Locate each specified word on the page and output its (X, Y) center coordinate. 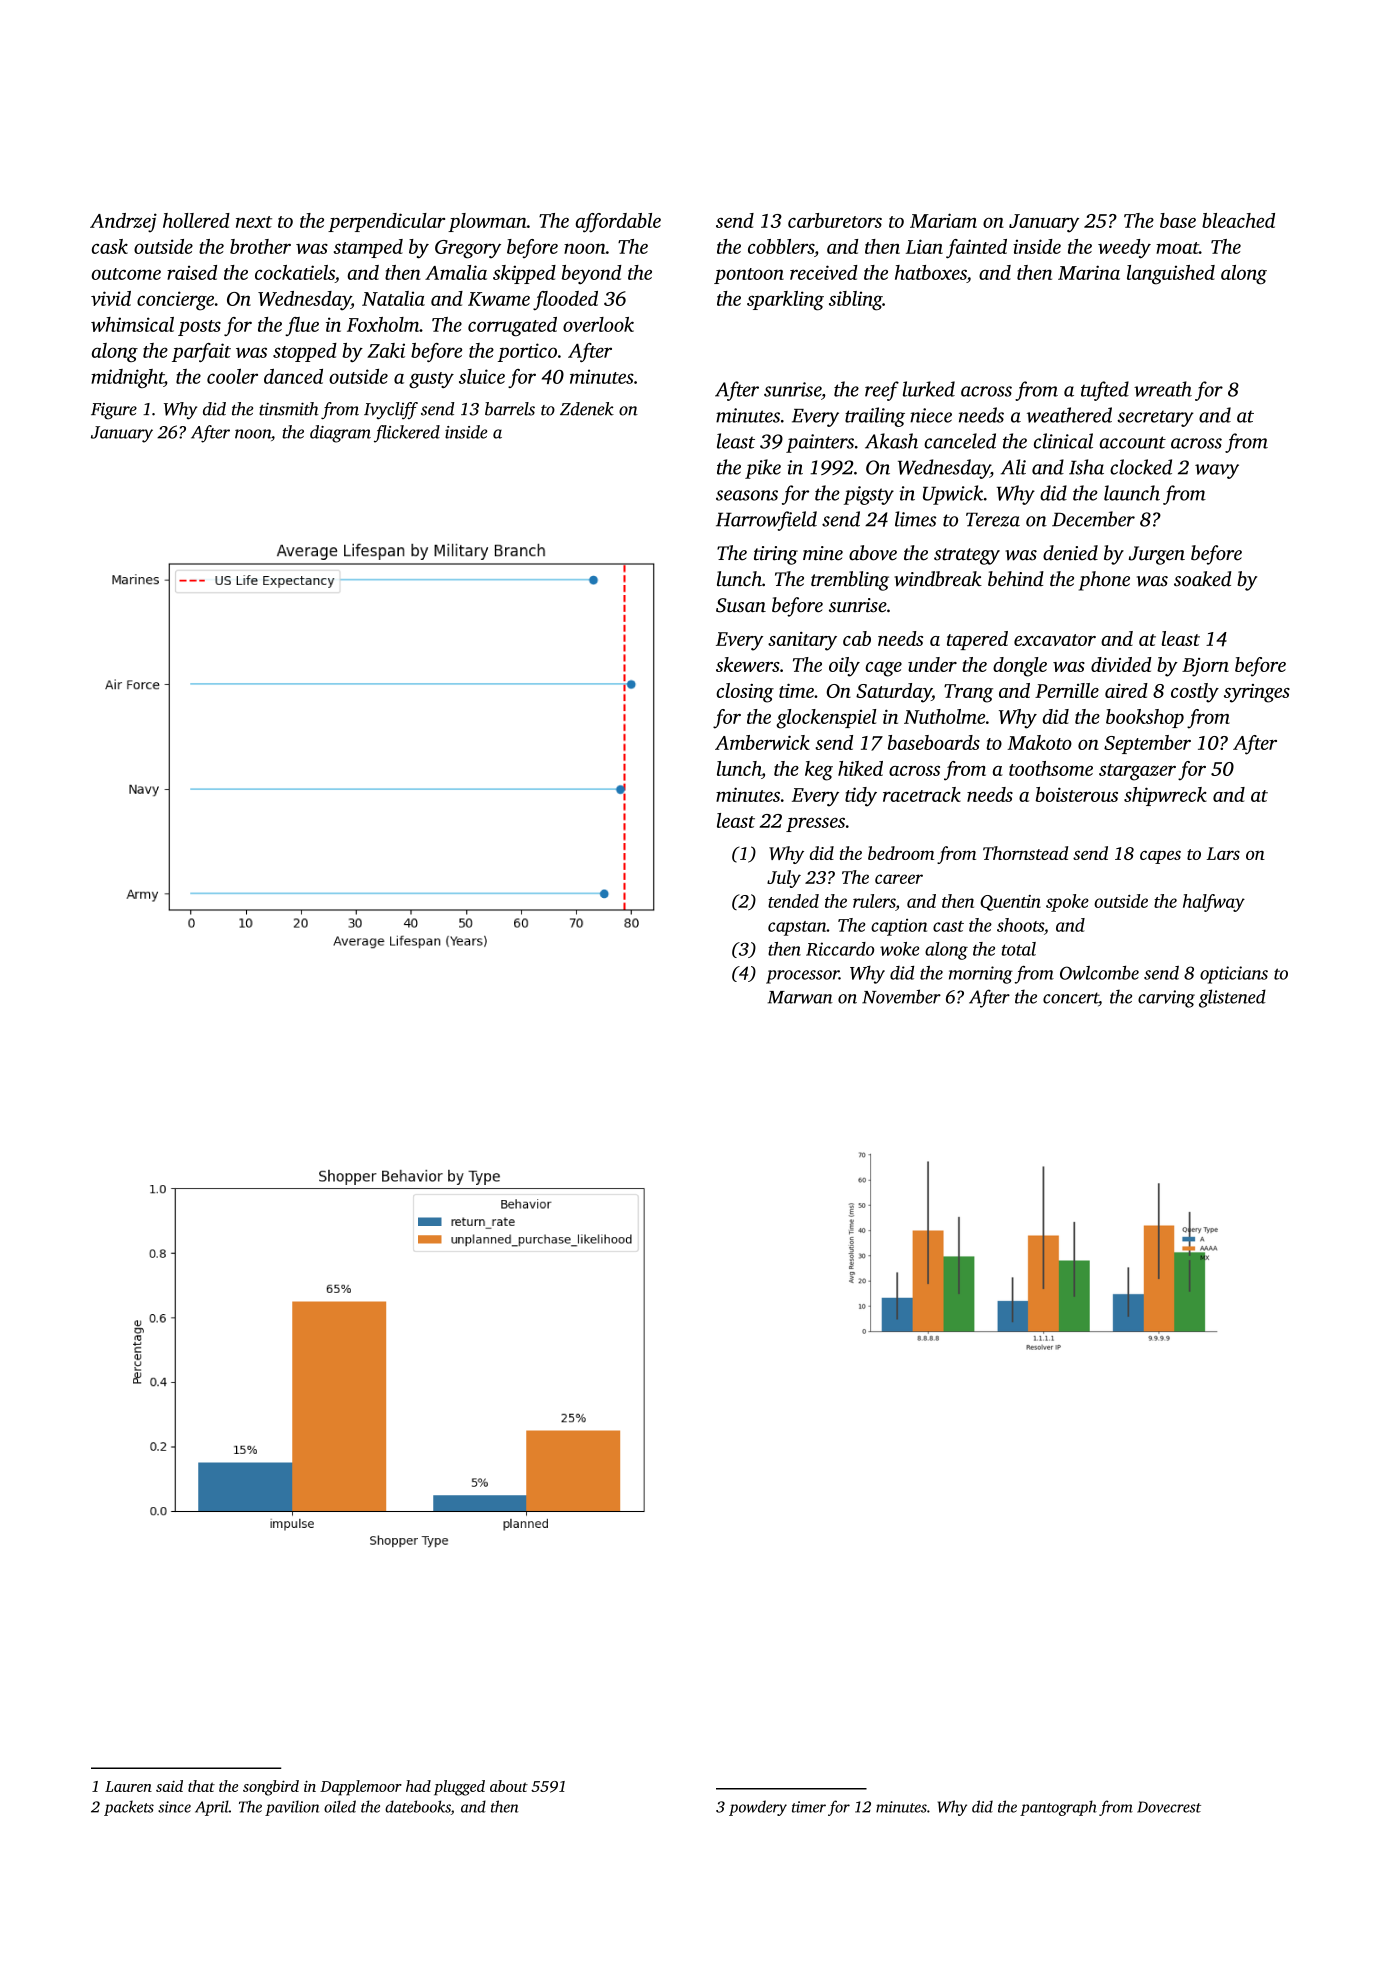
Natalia (393, 298)
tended (793, 901)
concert (1071, 999)
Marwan (800, 997)
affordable (618, 223)
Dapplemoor (361, 1788)
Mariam (943, 220)
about (509, 1786)
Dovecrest (1169, 1807)
